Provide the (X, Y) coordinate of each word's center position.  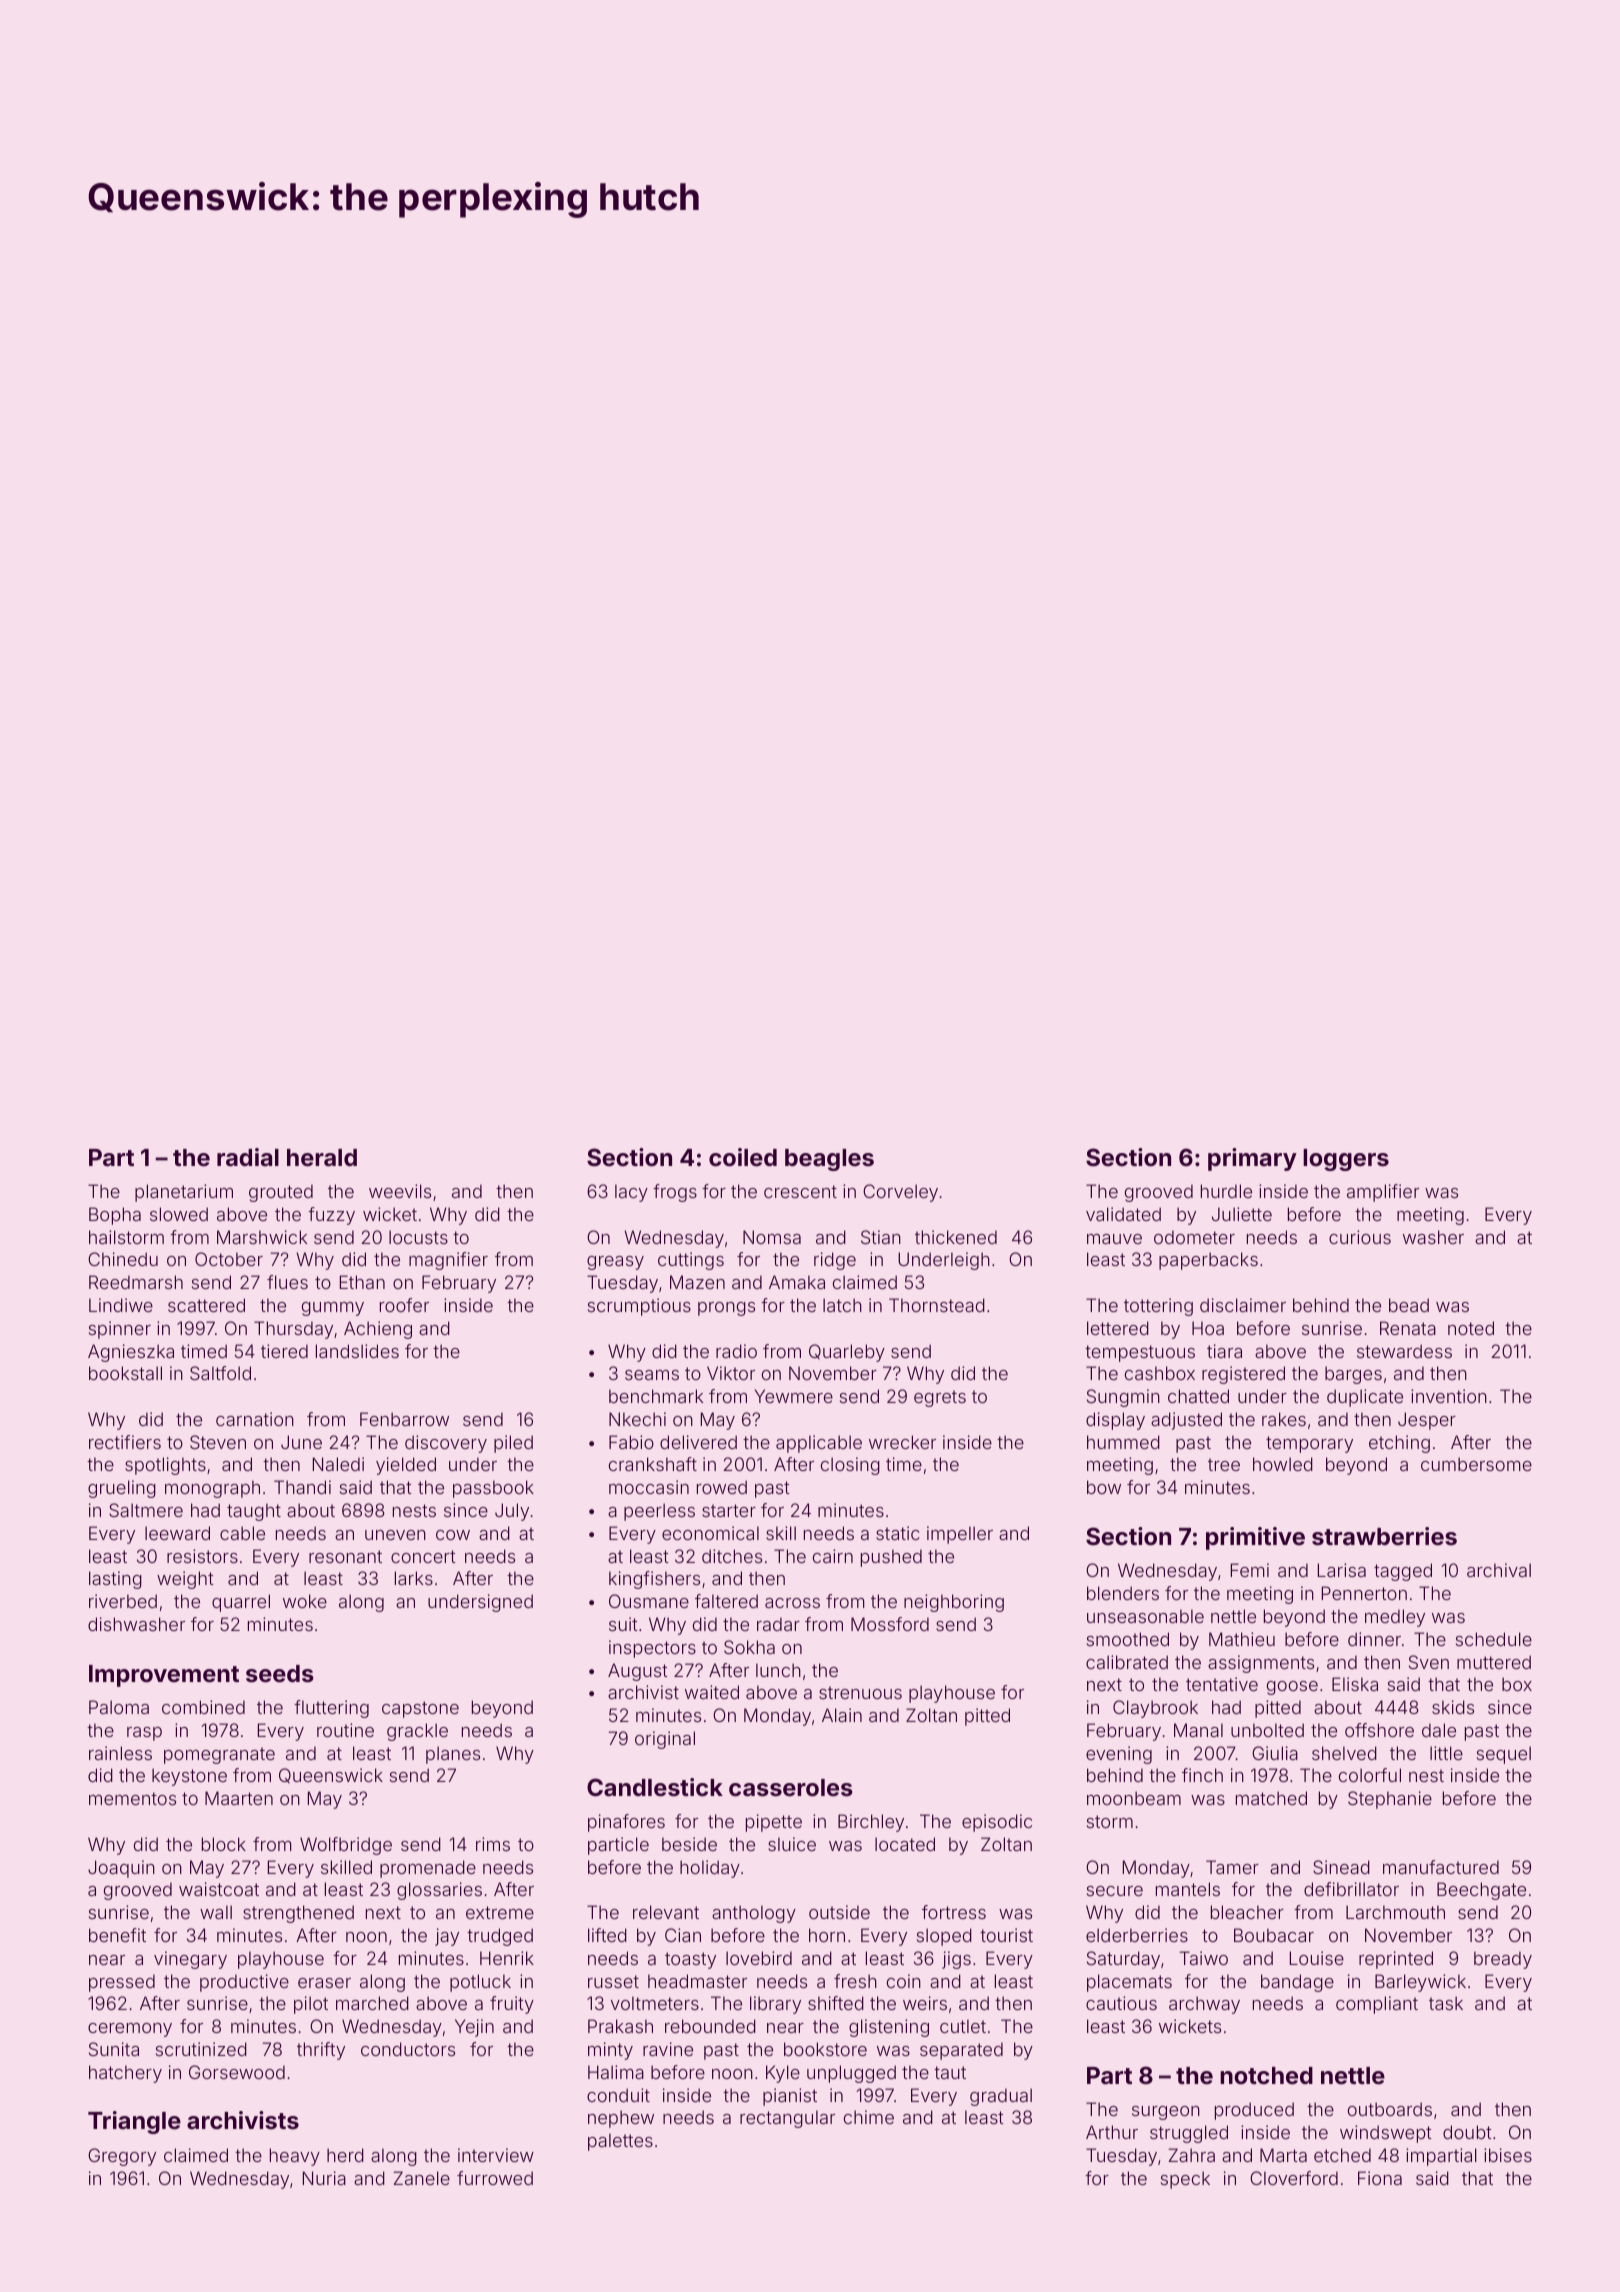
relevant (666, 1912)
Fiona (1380, 2178)
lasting (115, 1580)
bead (1409, 1305)
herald (322, 1158)
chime (869, 2117)
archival (1499, 1570)
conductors (408, 2049)
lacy (631, 1193)
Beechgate (1481, 1891)
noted (1471, 1328)
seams (652, 1375)
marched (372, 2003)
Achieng (378, 1330)
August (638, 1672)
